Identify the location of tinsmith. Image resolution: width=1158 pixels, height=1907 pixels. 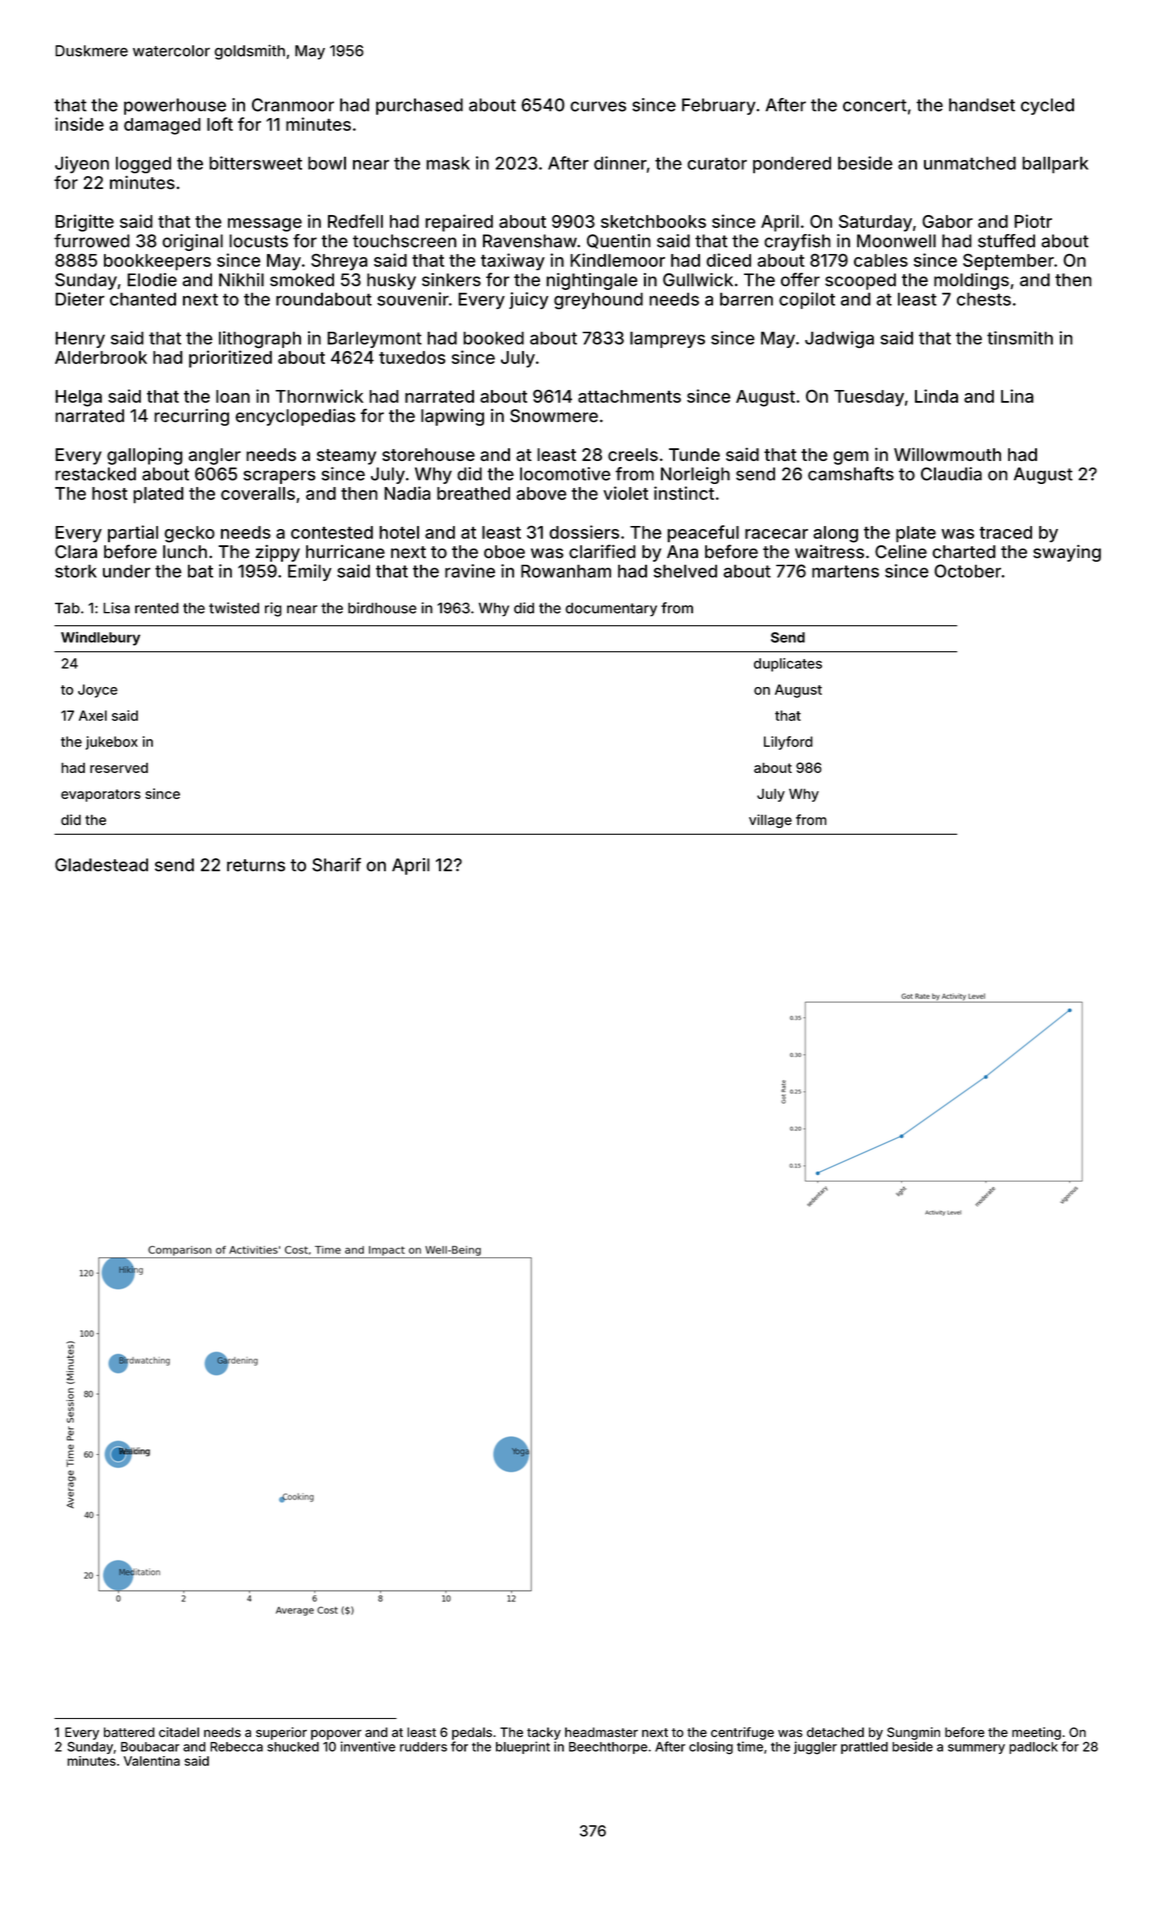
(1020, 338).
